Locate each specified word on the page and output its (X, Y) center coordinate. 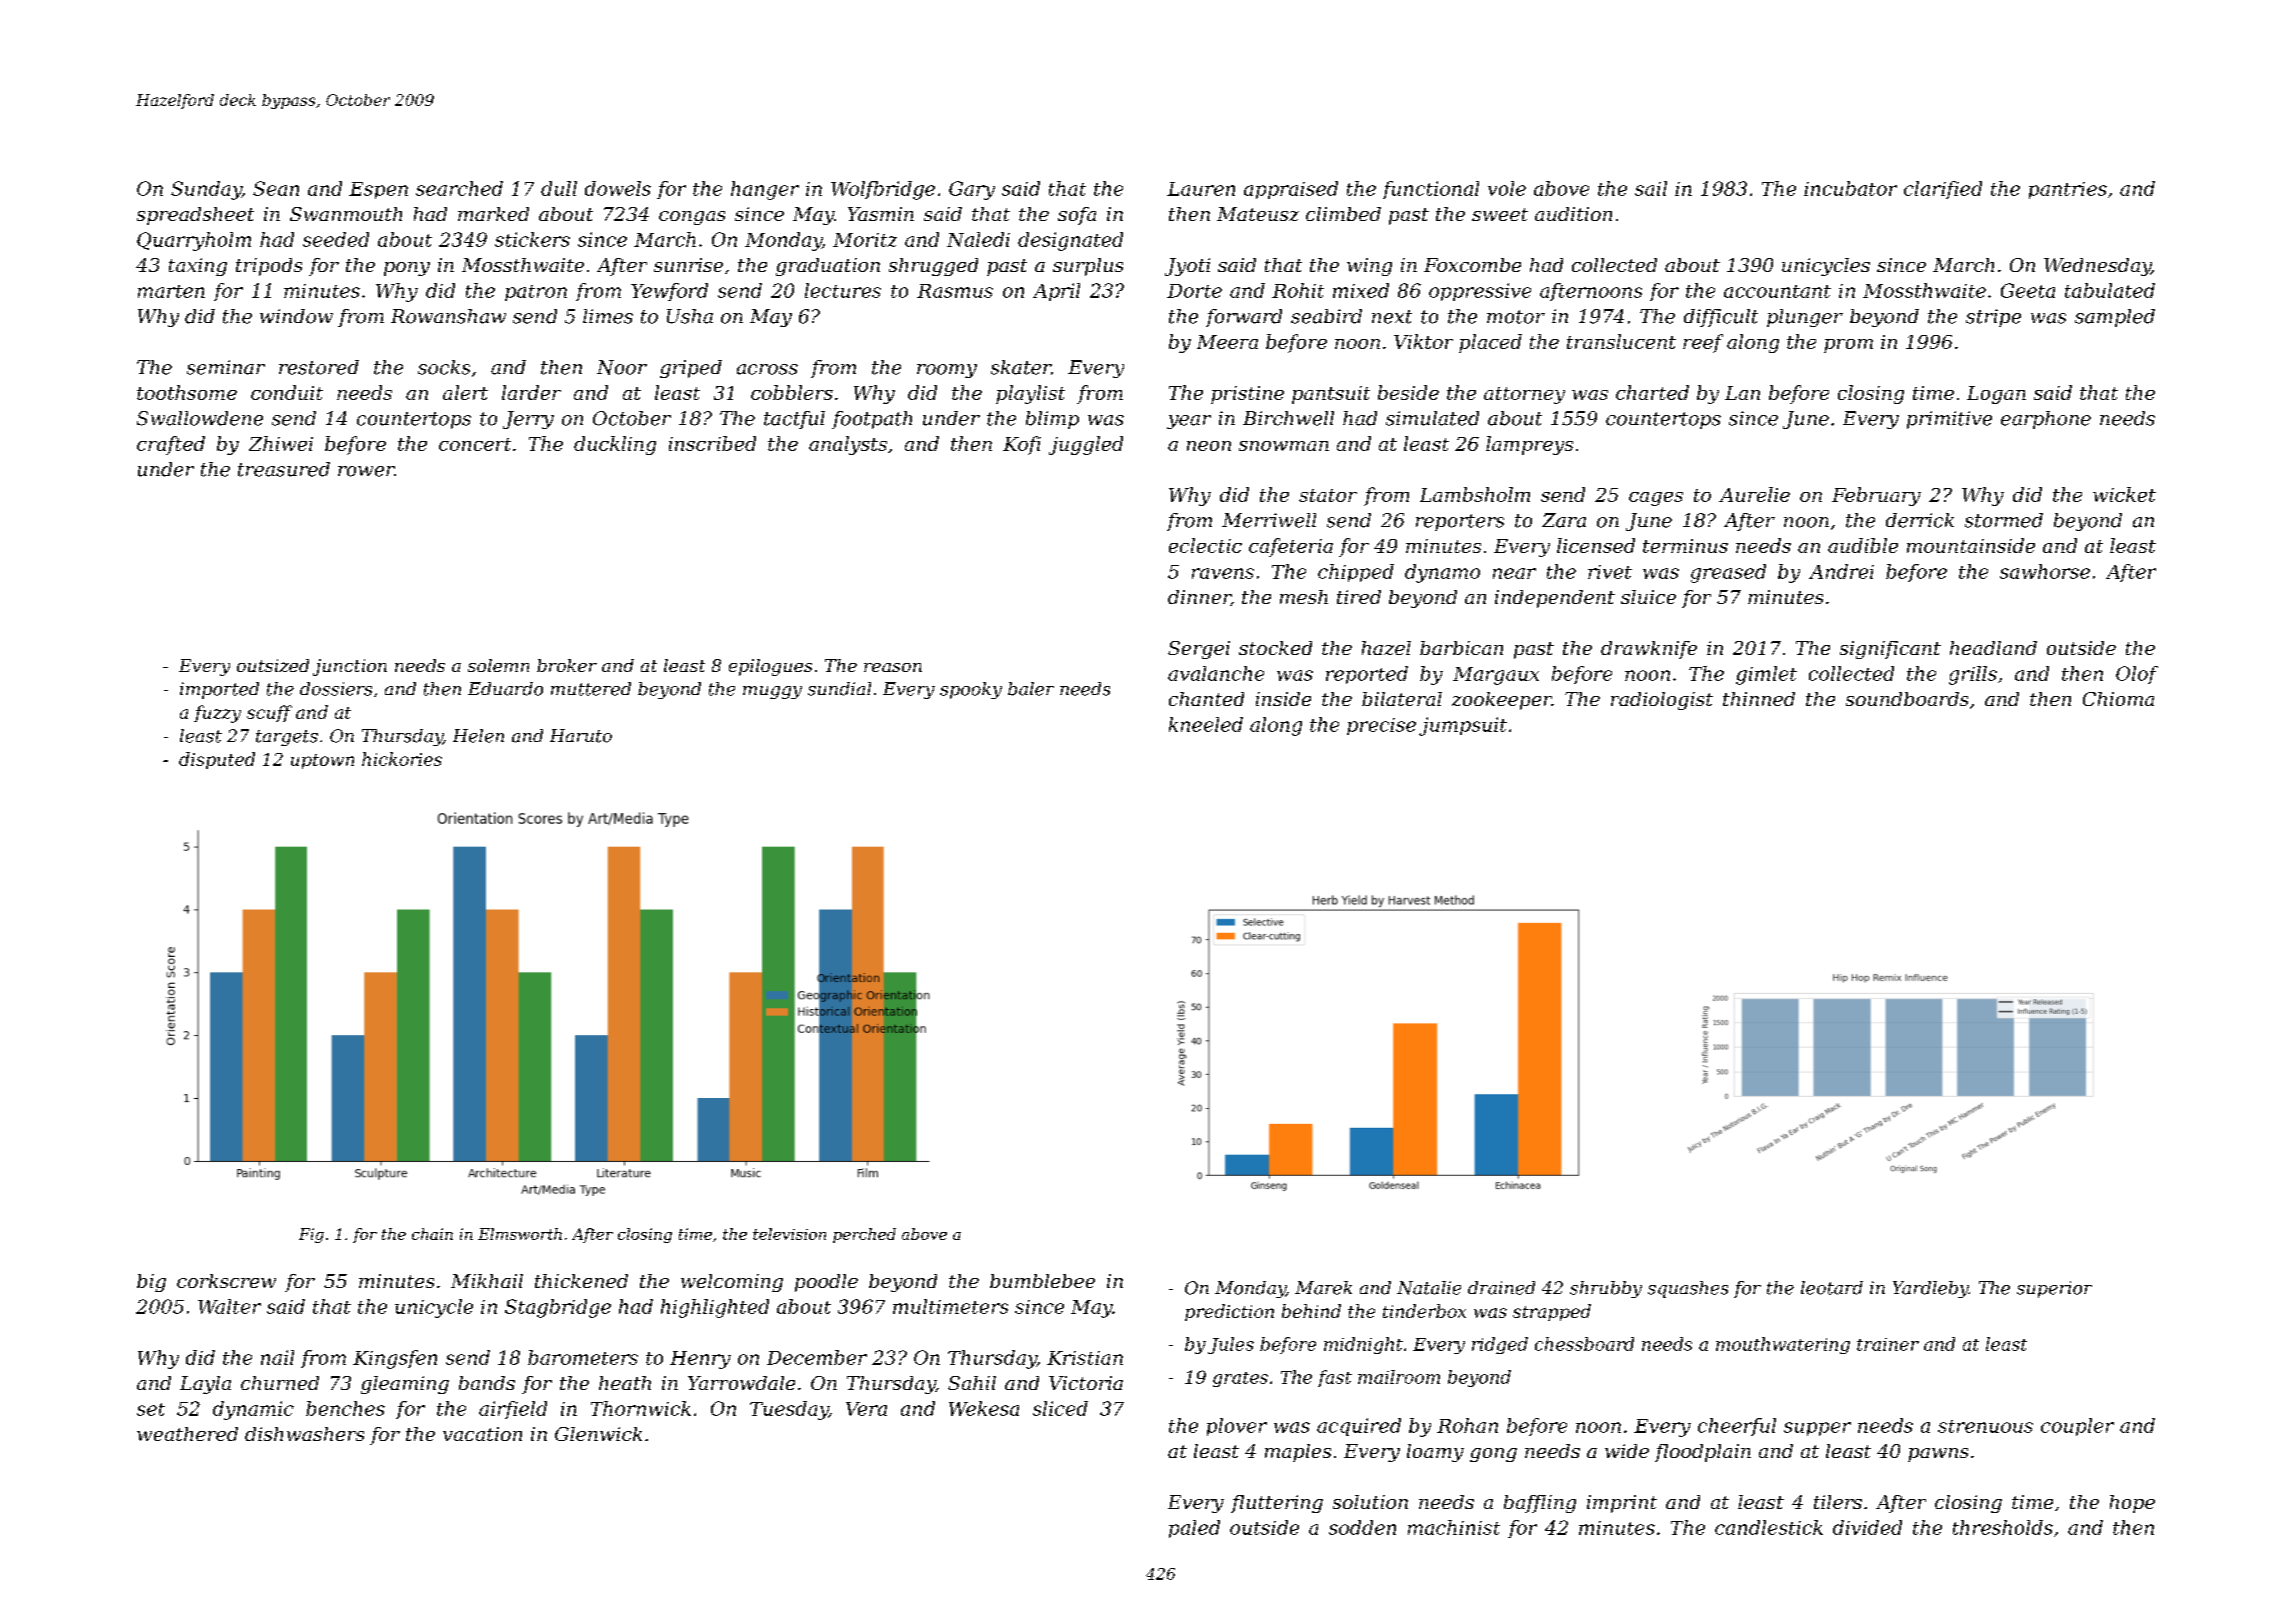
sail (1651, 188)
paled (1194, 1529)
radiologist (1662, 701)
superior (2054, 1289)
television (789, 1234)
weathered (187, 1434)
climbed (1343, 214)
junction (350, 667)
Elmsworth (520, 1234)
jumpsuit (1463, 726)
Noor (622, 367)
